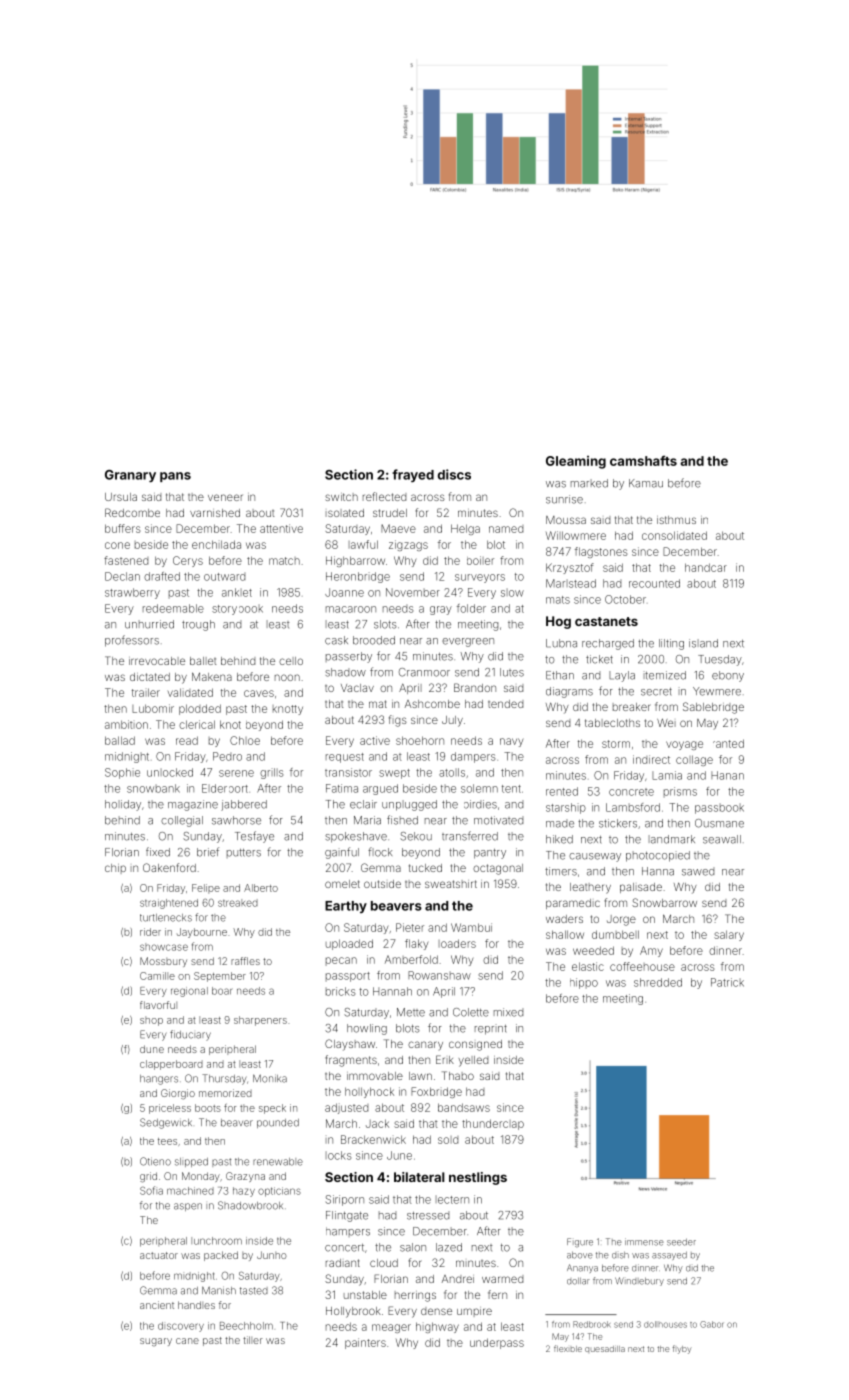 The width and height of the page is (849, 1400). Describe the element at coordinates (632, 707) in the page. I see `breaker` at that location.
